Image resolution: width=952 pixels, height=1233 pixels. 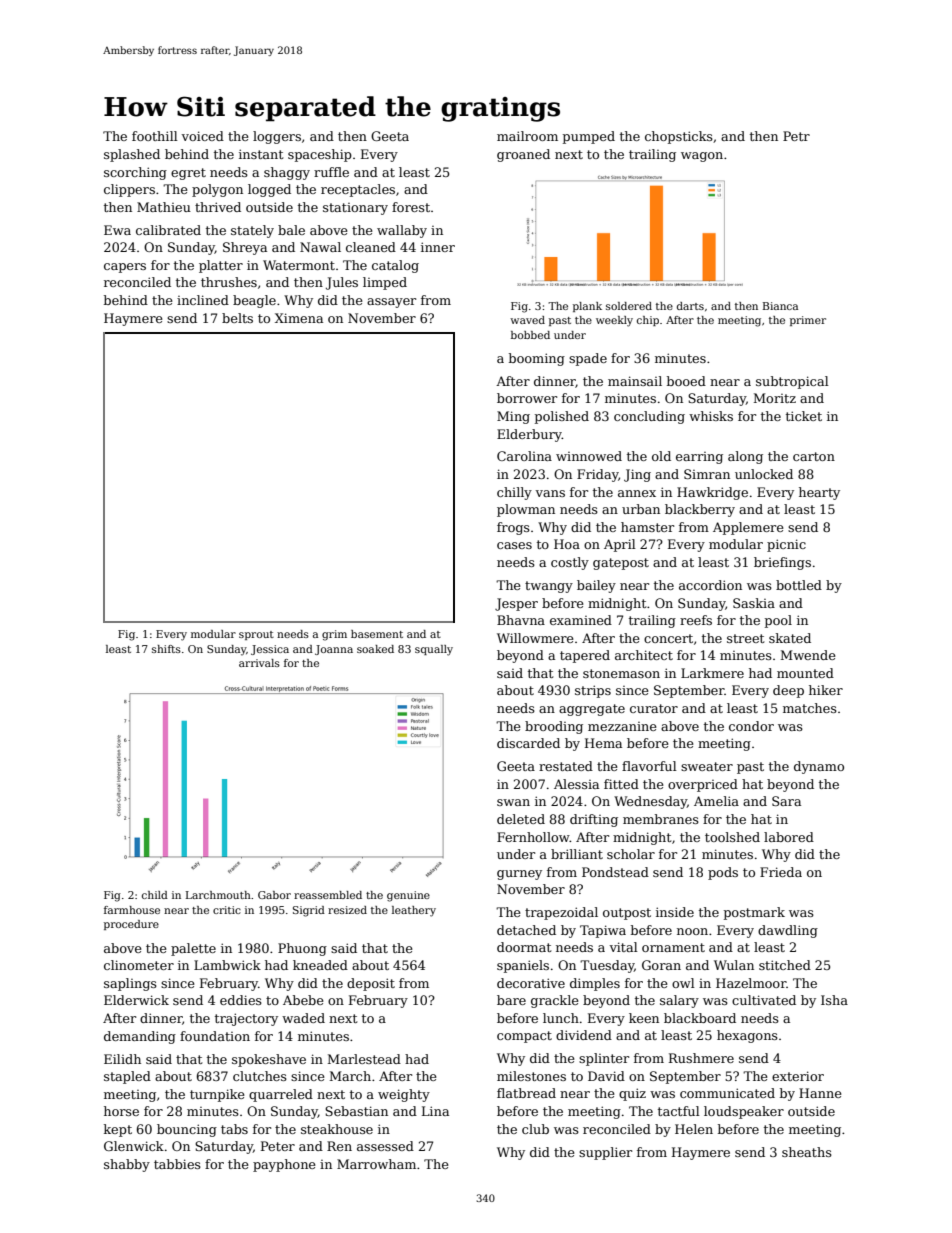 What do you see at coordinates (754, 913) in the page?
I see `postmark` at bounding box center [754, 913].
